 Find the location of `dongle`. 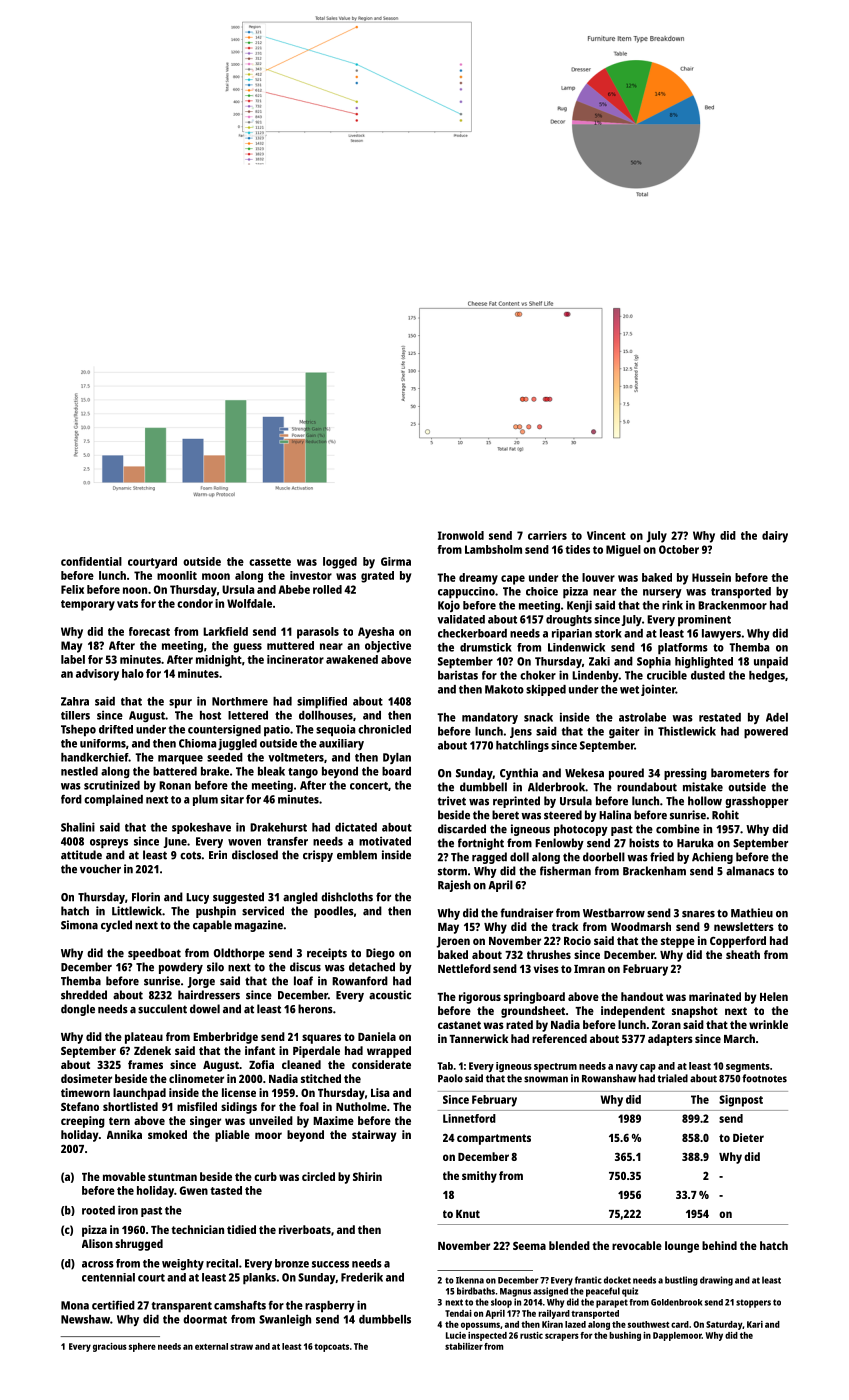

dongle is located at coordinates (78, 1010).
